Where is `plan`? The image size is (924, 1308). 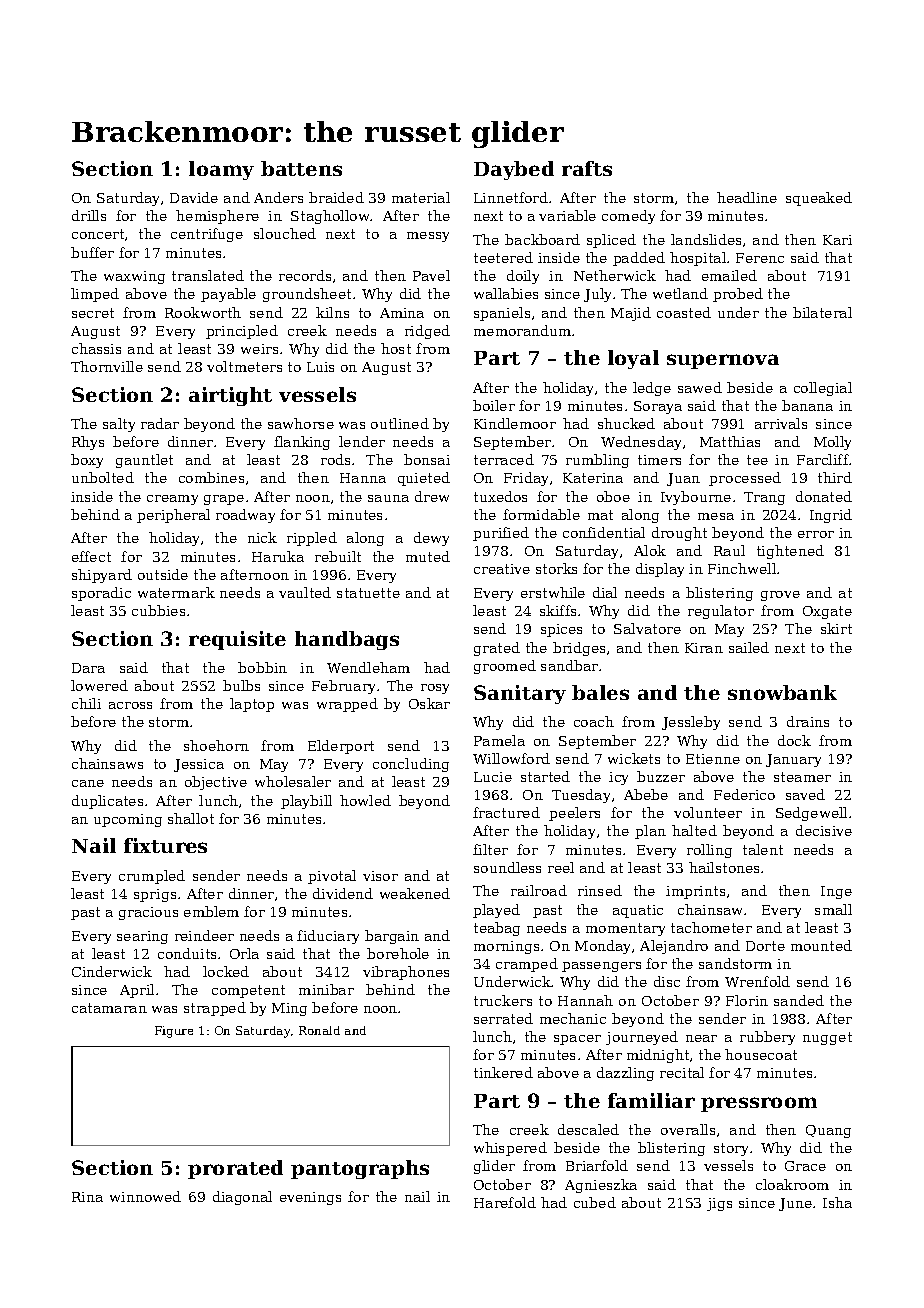
plan is located at coordinates (650, 832).
